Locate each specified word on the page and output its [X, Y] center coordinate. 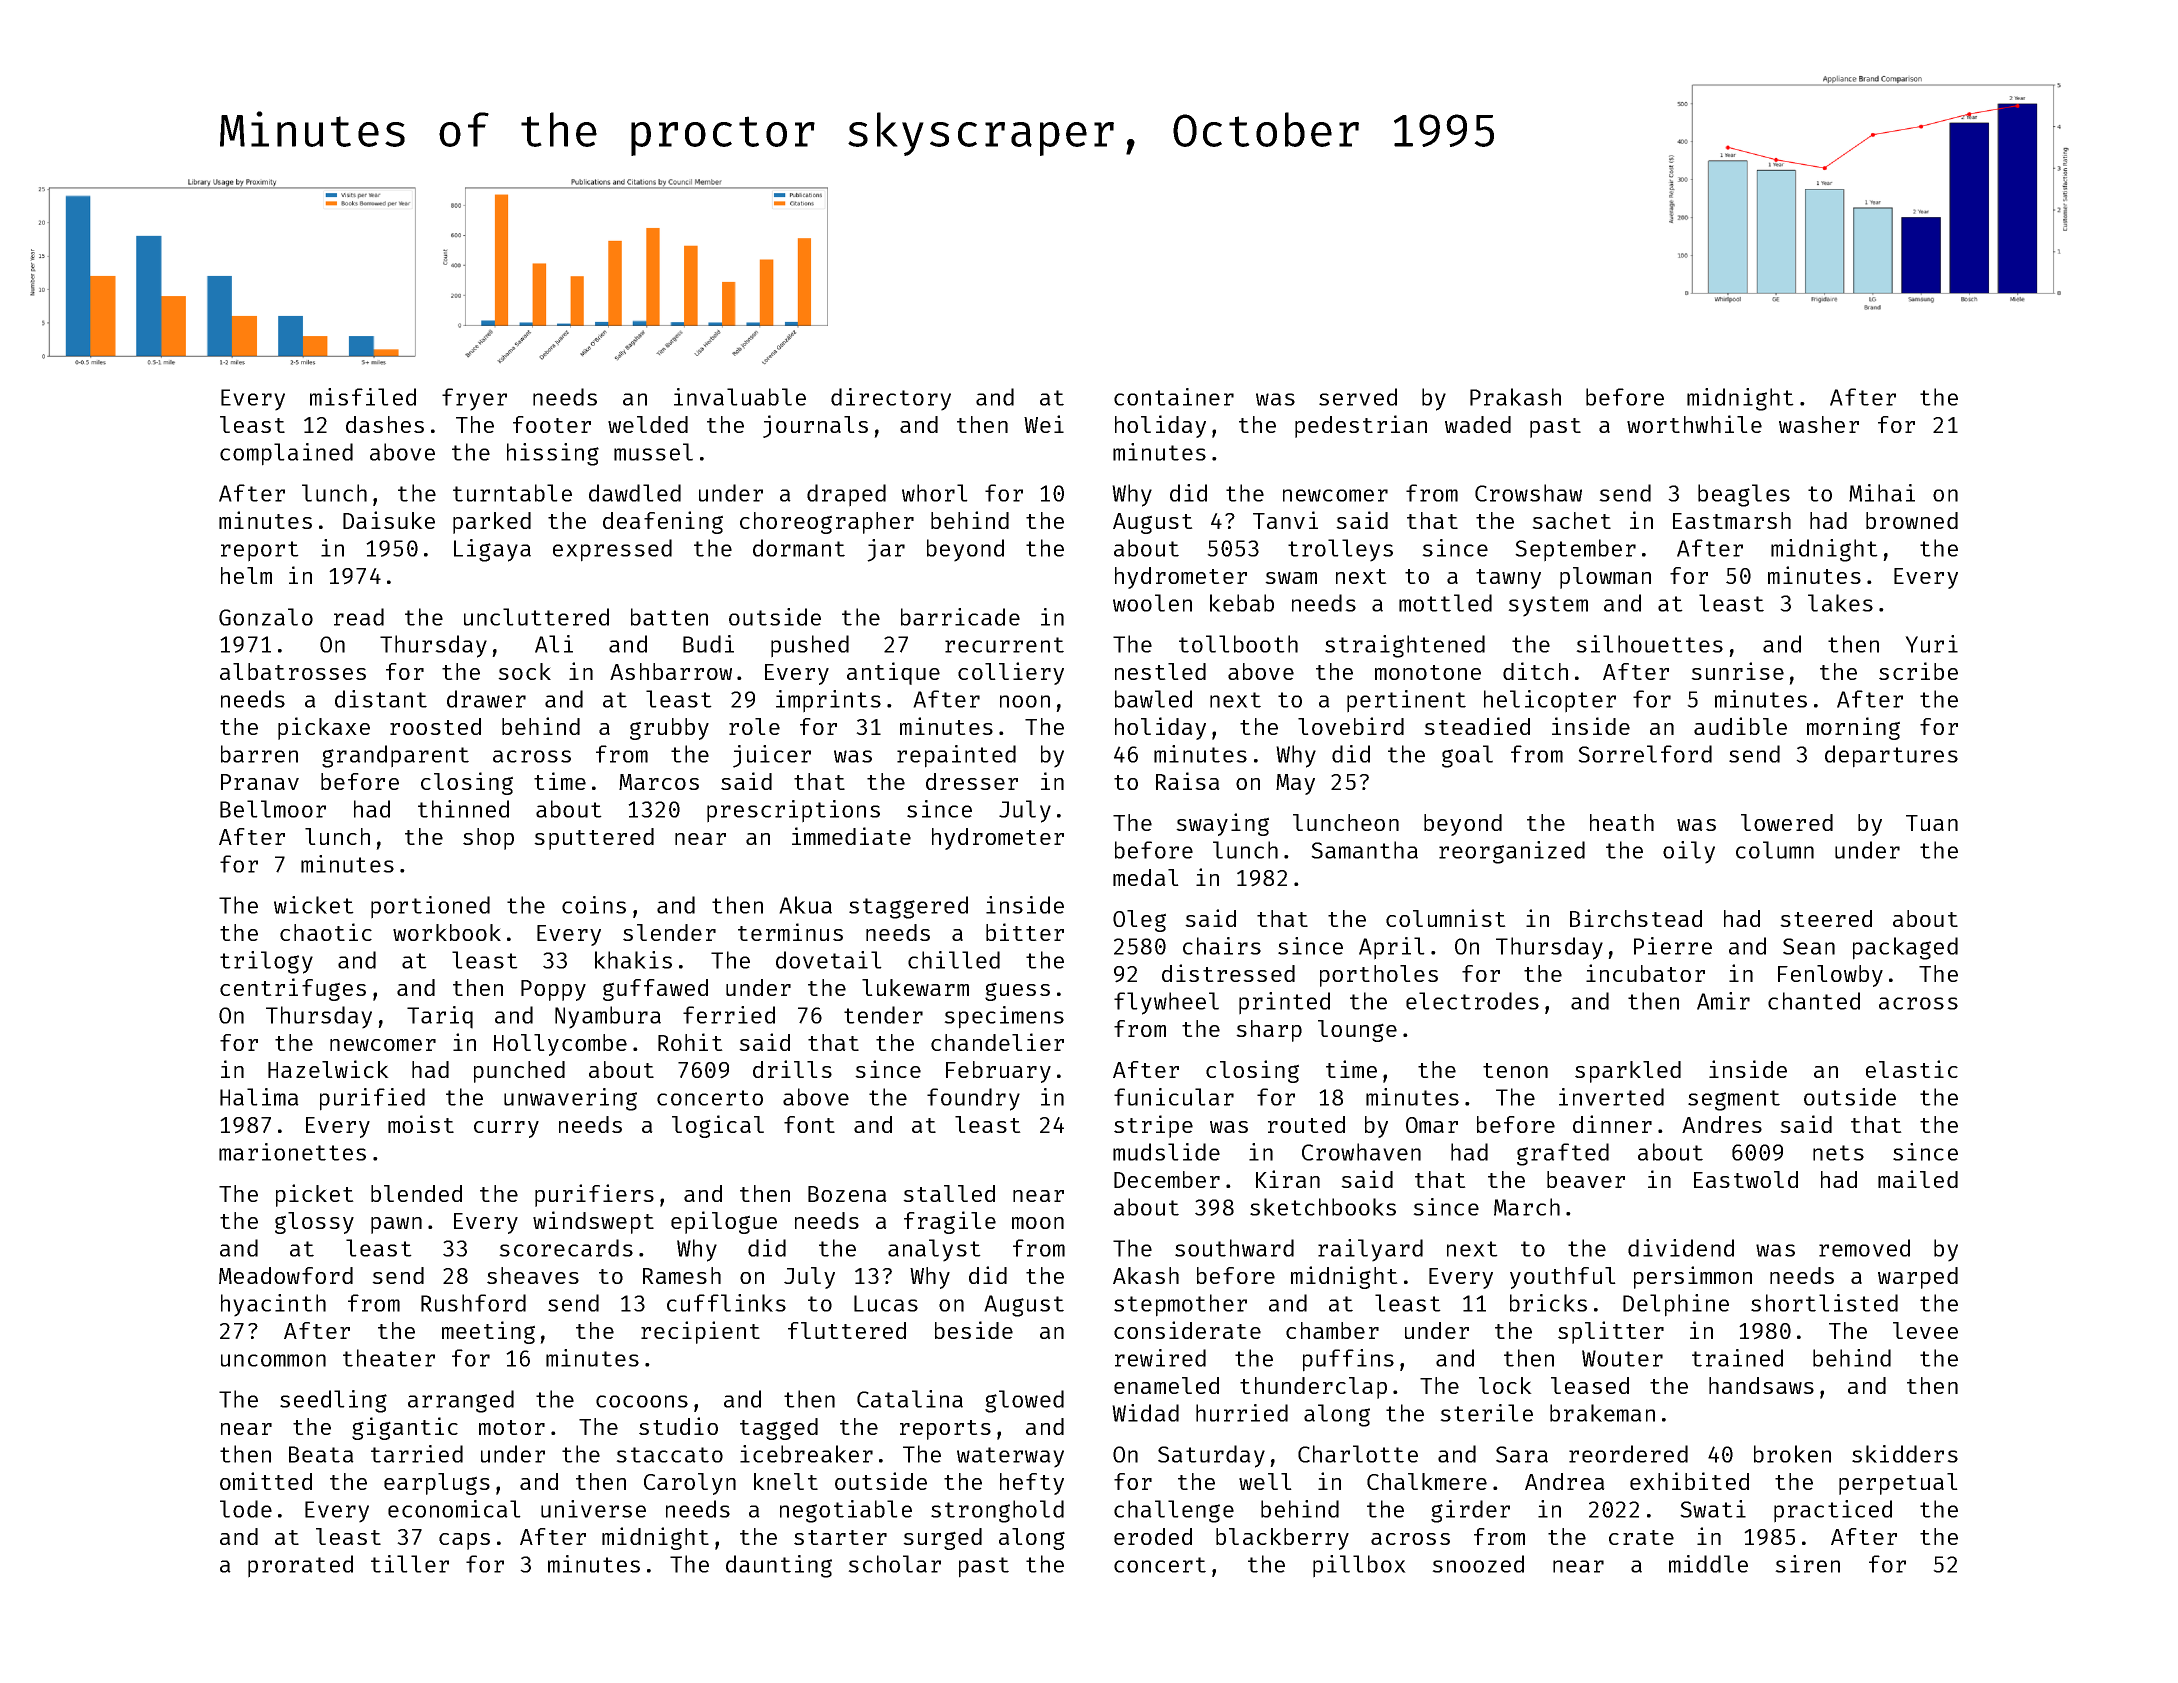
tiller [410, 1564]
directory [891, 399]
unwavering [570, 1099]
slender [669, 932]
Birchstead [1636, 918]
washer [1819, 424]
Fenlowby [1830, 976]
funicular [1174, 1097]
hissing [553, 454]
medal [1146, 877]
